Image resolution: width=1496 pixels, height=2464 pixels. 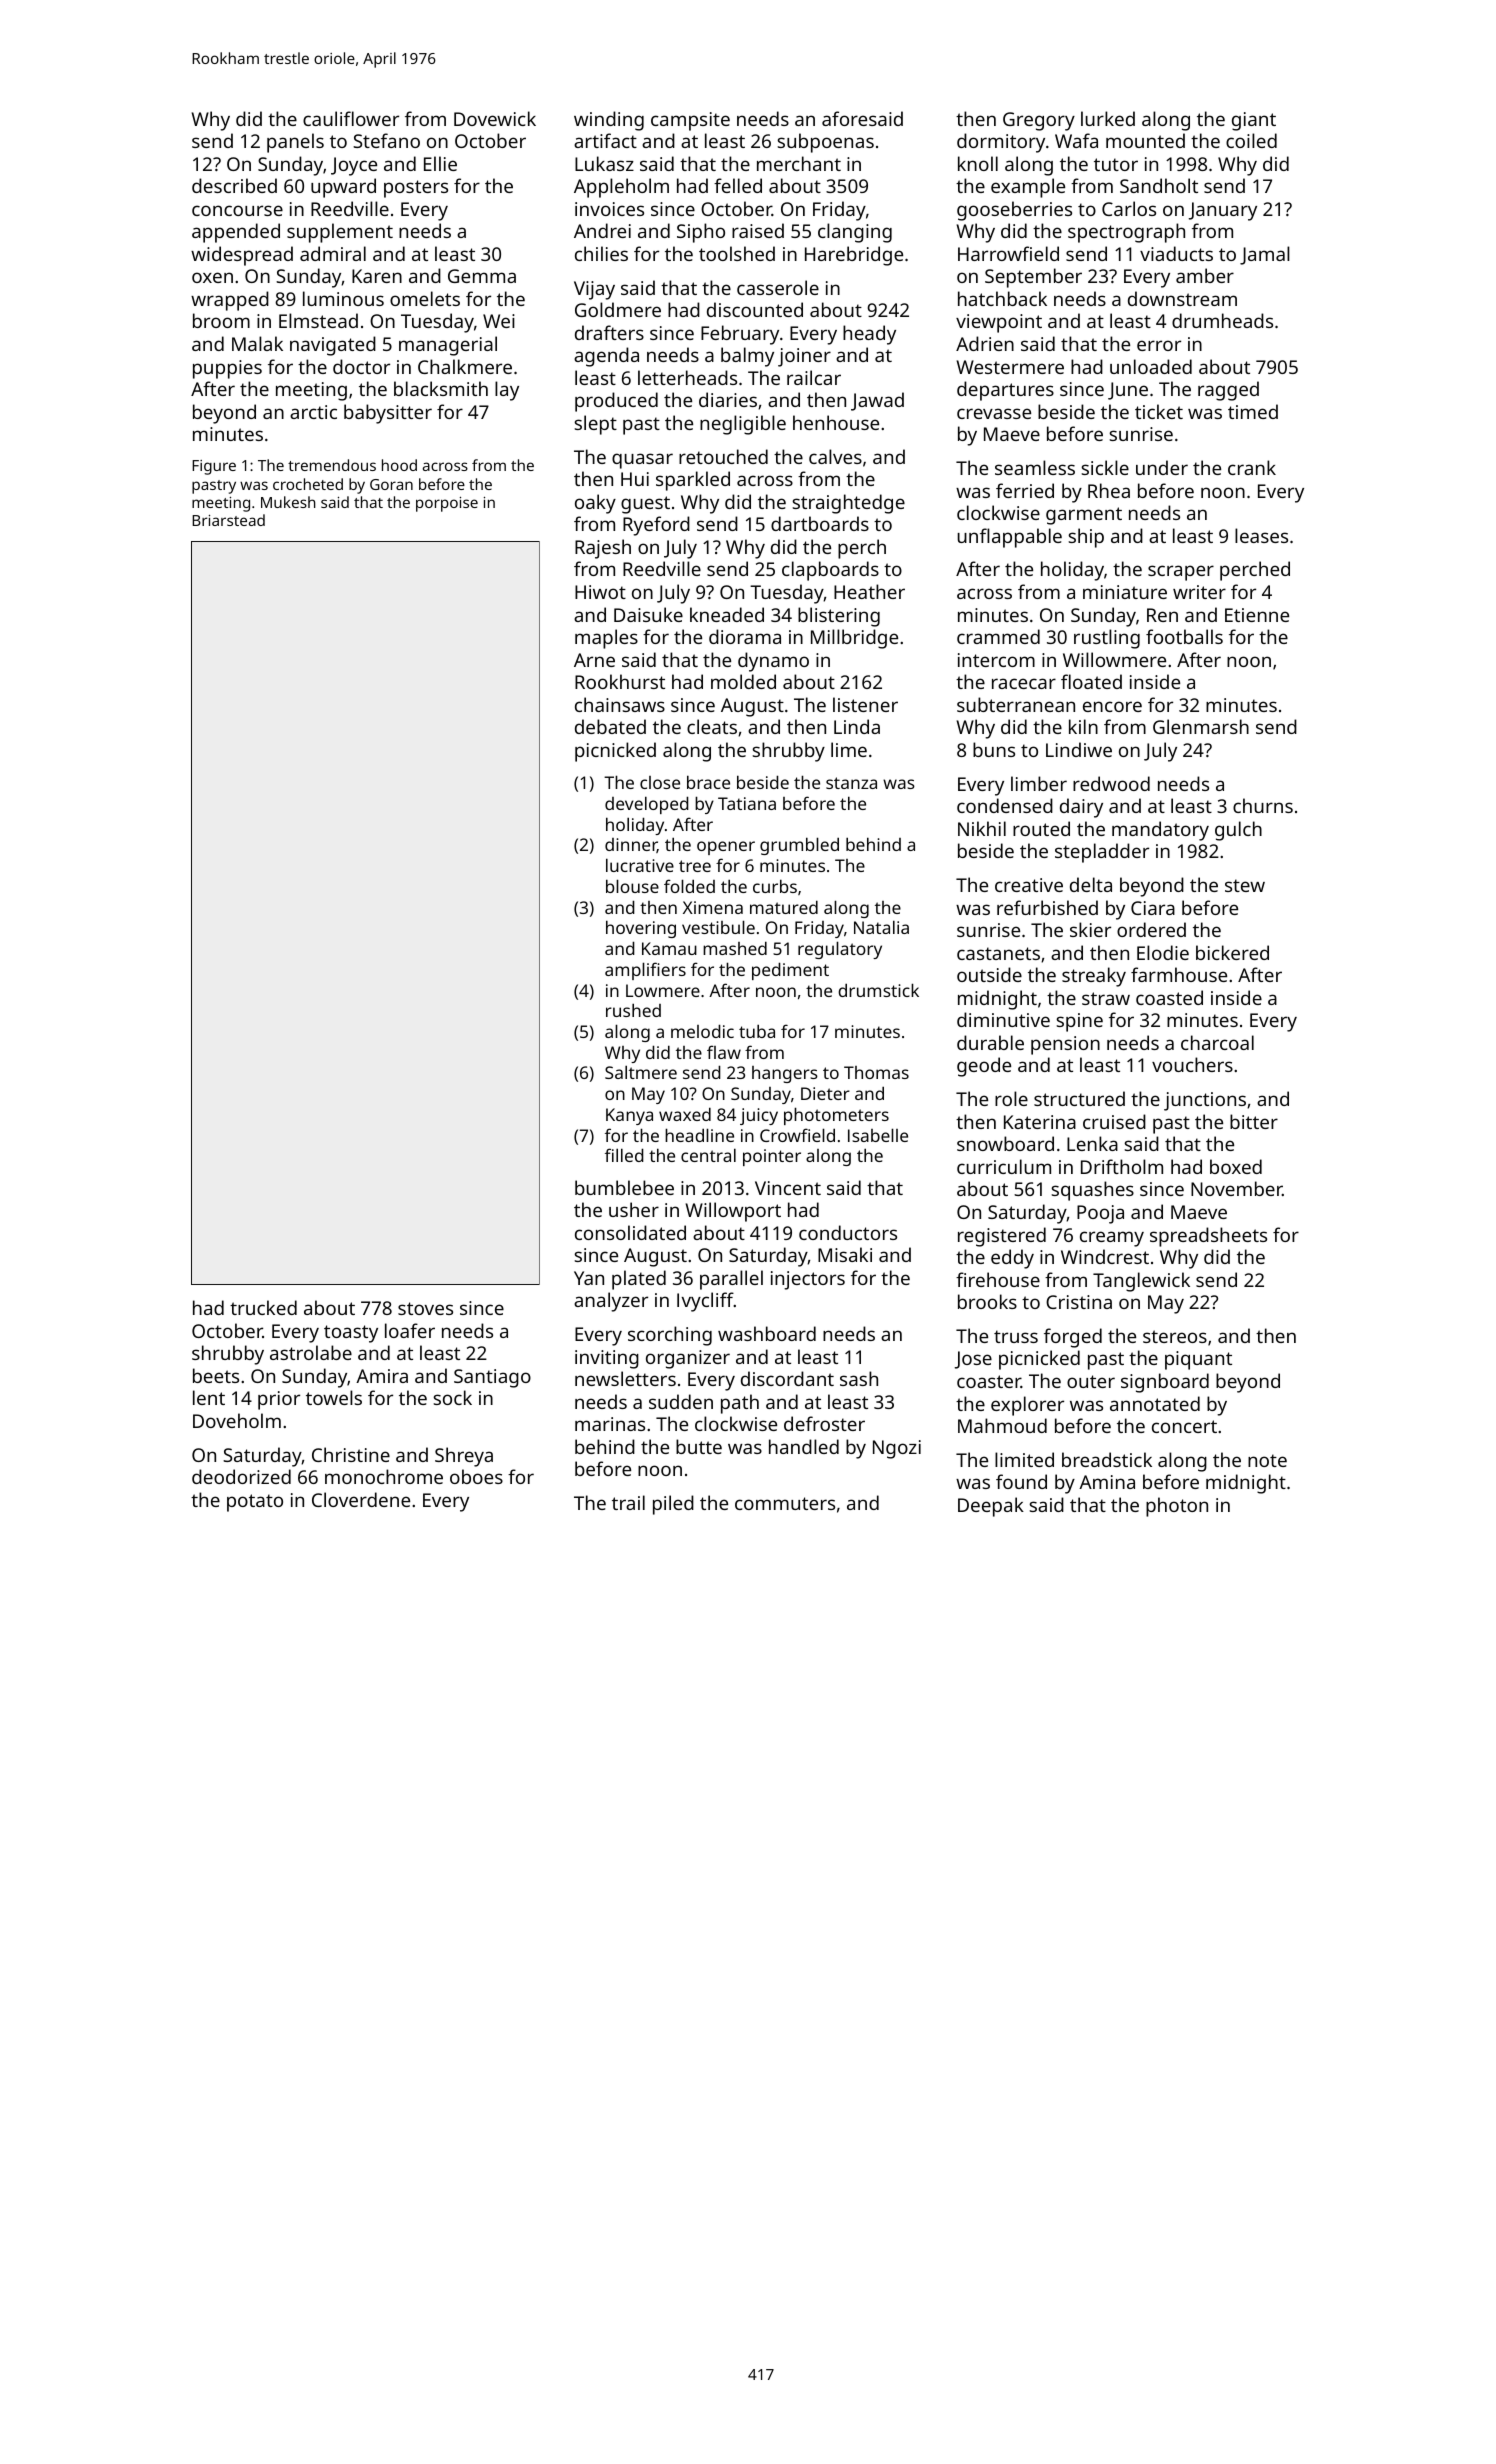 I want to click on Mukesh, so click(x=288, y=502).
